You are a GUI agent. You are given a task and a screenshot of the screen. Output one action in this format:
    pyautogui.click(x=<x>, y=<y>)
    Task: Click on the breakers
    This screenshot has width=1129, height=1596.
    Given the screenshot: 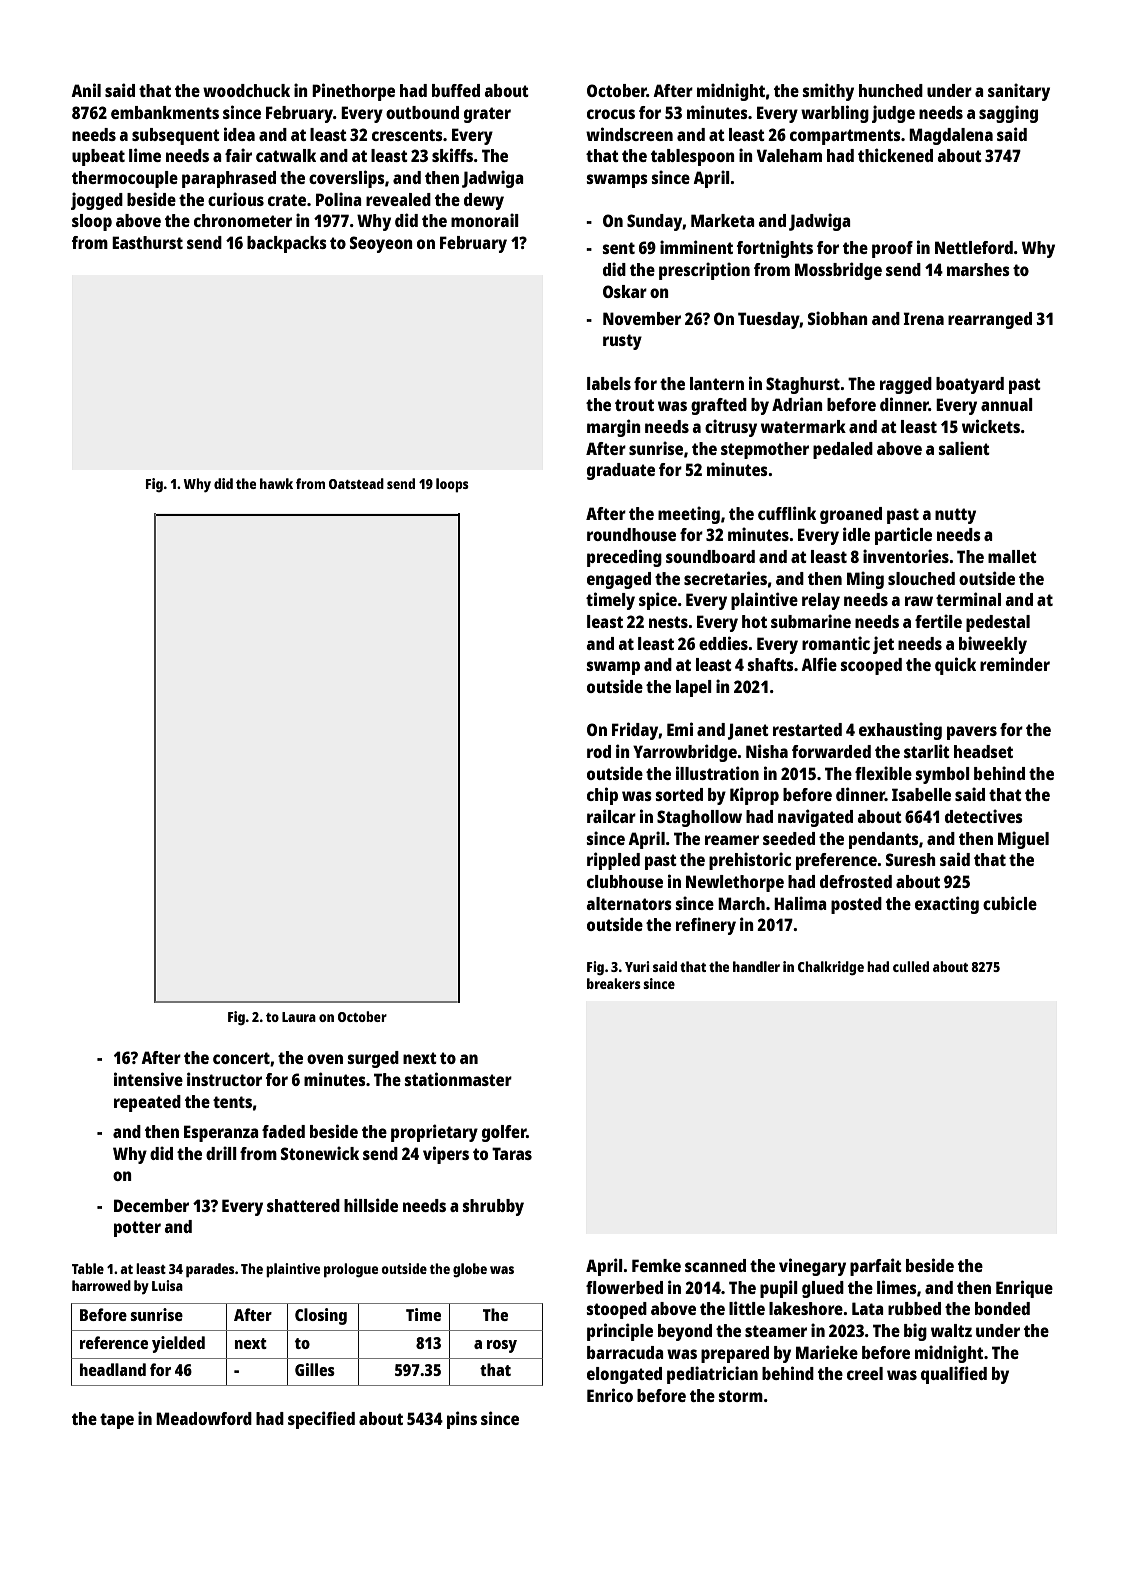 What is the action you would take?
    pyautogui.click(x=614, y=983)
